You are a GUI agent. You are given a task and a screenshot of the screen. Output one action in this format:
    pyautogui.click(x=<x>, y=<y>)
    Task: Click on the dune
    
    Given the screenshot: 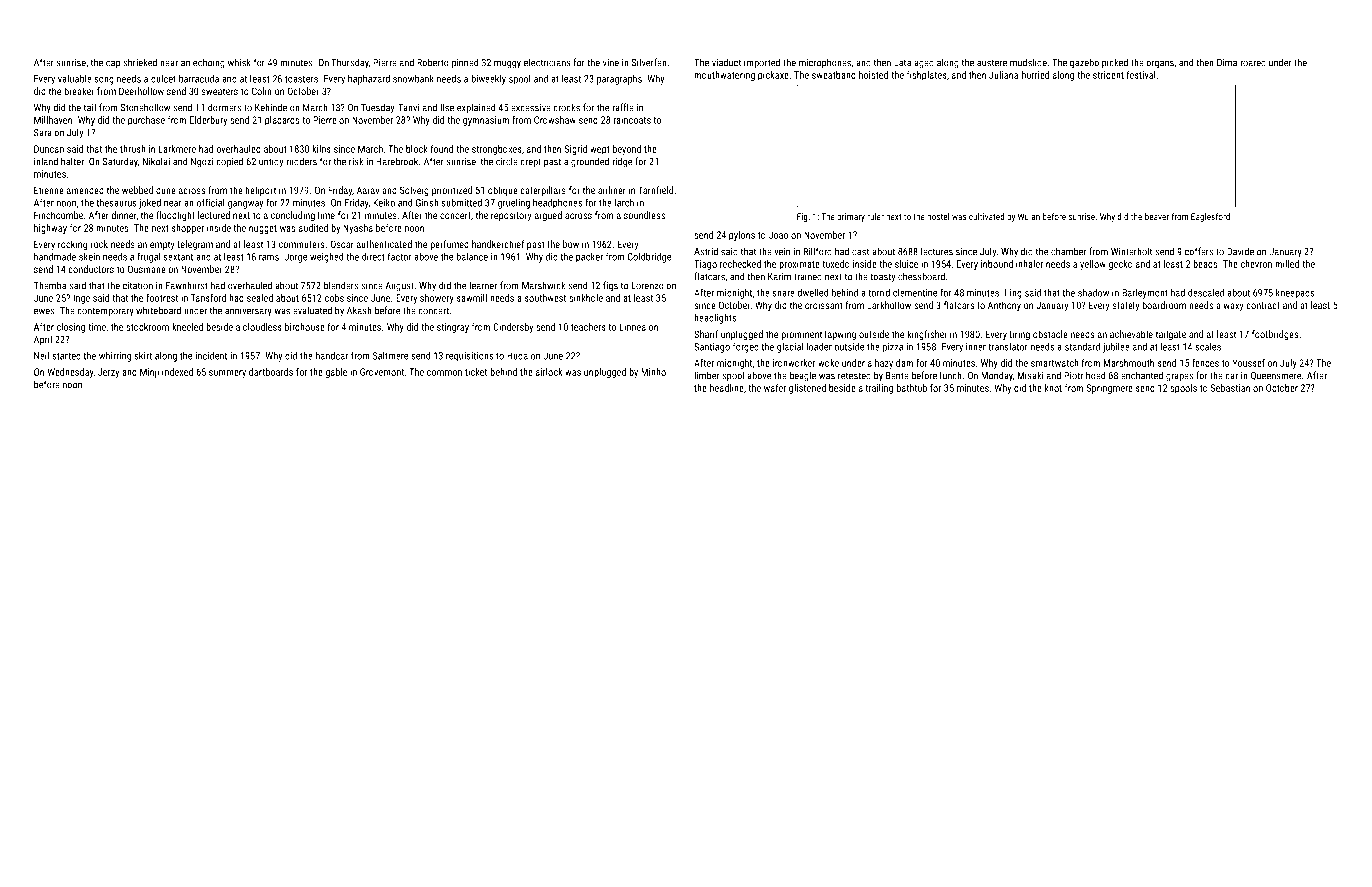 What is the action you would take?
    pyautogui.click(x=166, y=190)
